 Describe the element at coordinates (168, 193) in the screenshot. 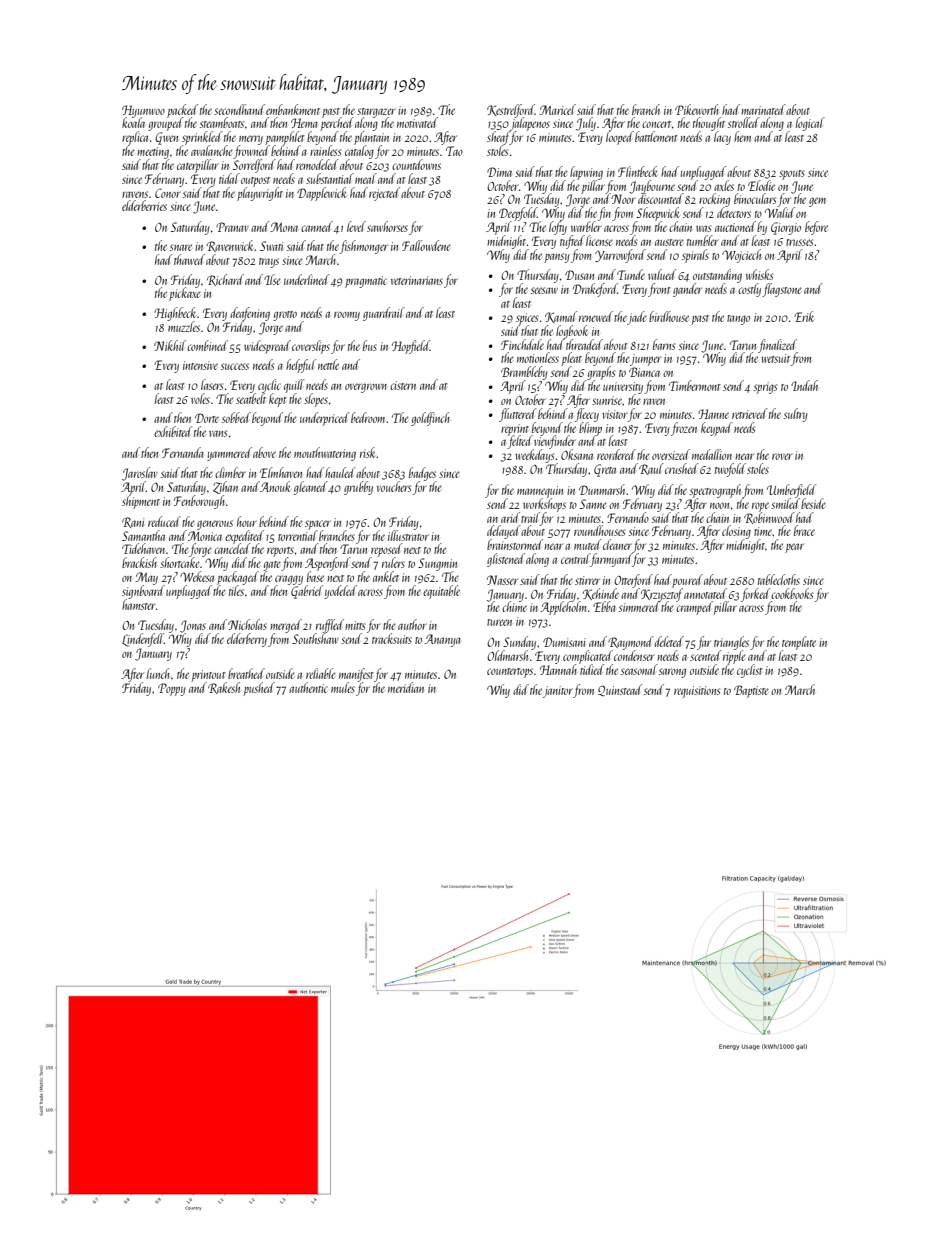

I see `Conor` at that location.
